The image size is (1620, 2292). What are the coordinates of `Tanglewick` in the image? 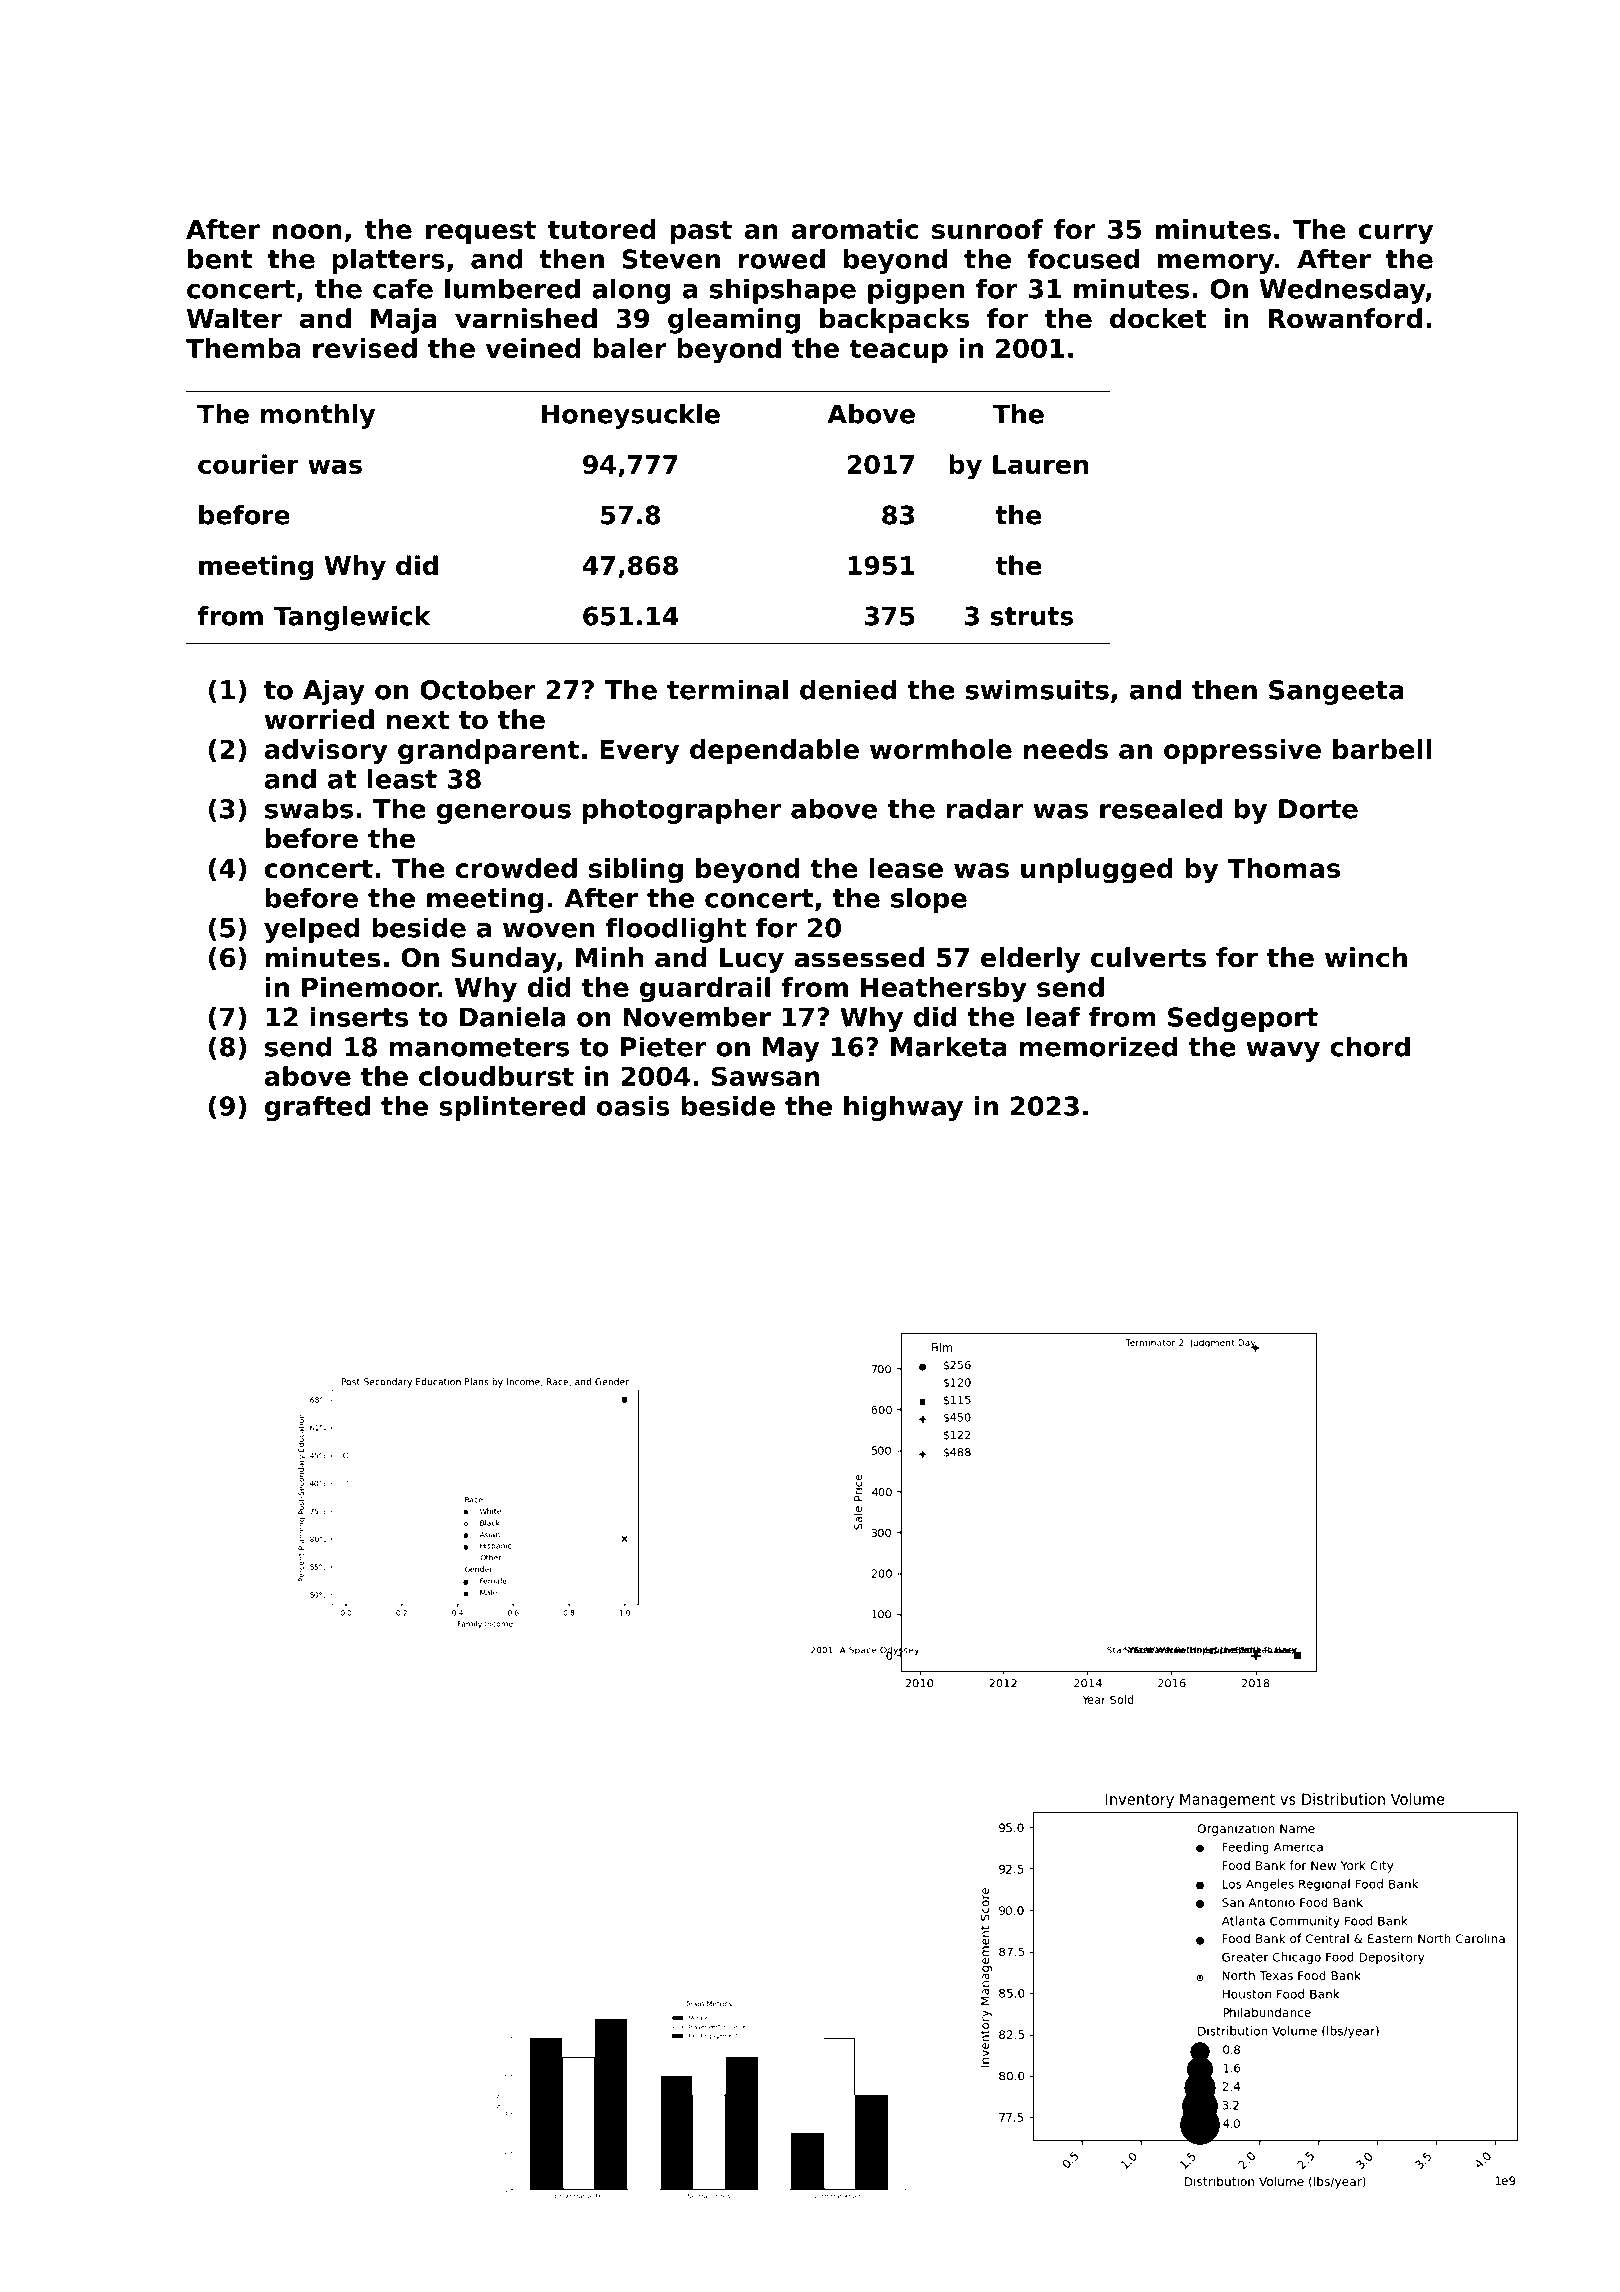 It's located at (351, 618).
